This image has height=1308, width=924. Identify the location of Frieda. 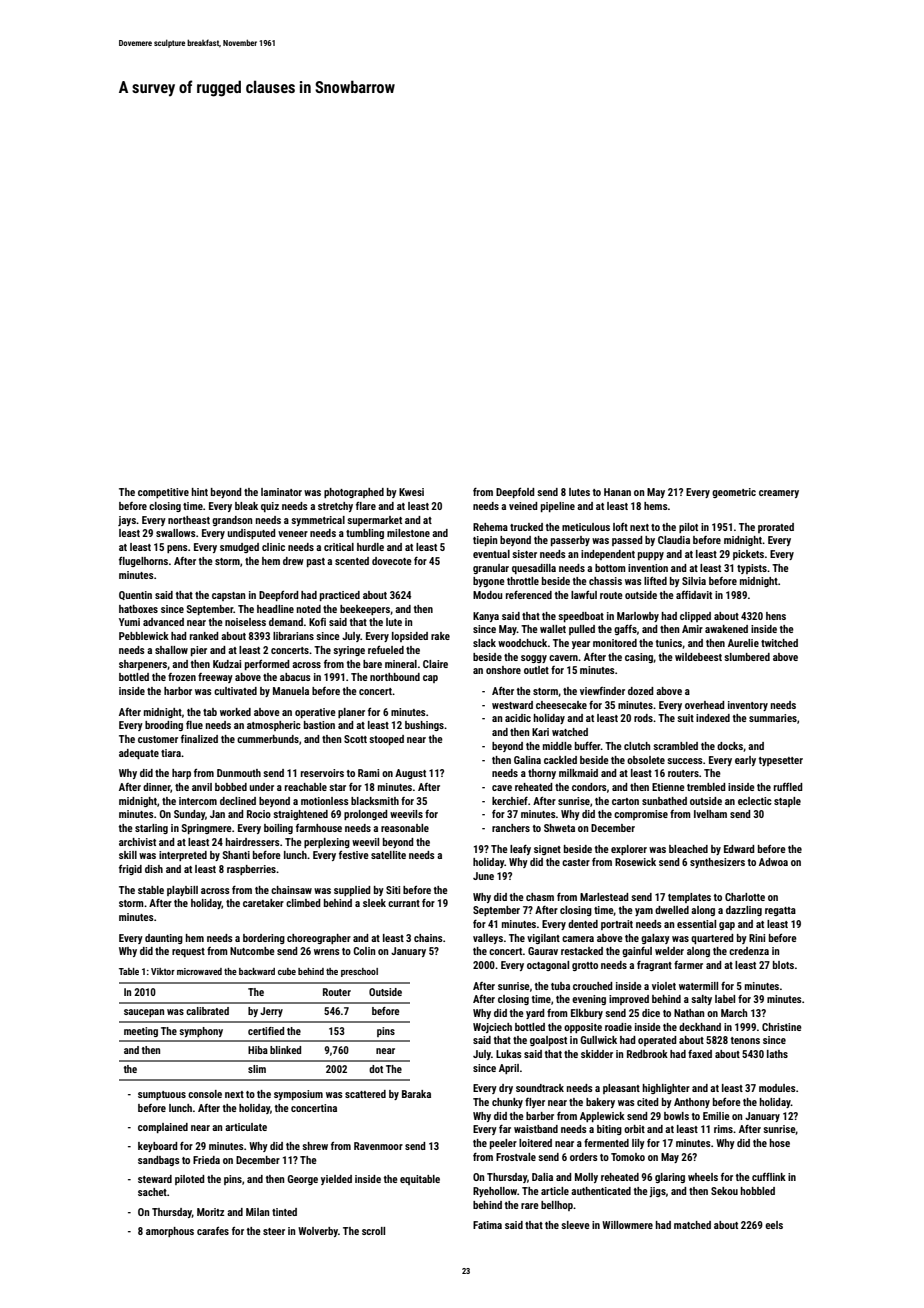
(206, 1160).
